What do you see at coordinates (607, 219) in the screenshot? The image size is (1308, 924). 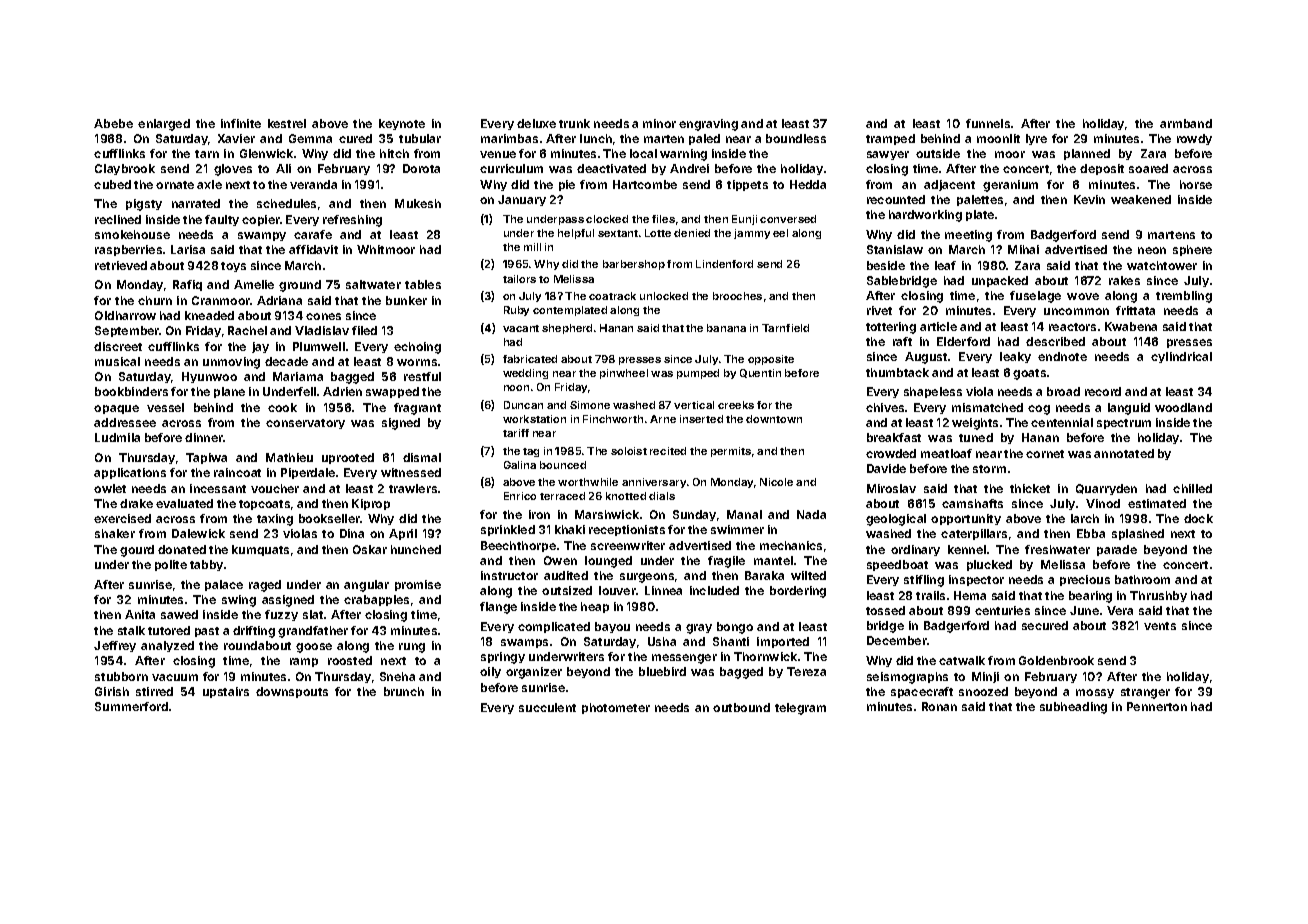 I see `clocked` at bounding box center [607, 219].
